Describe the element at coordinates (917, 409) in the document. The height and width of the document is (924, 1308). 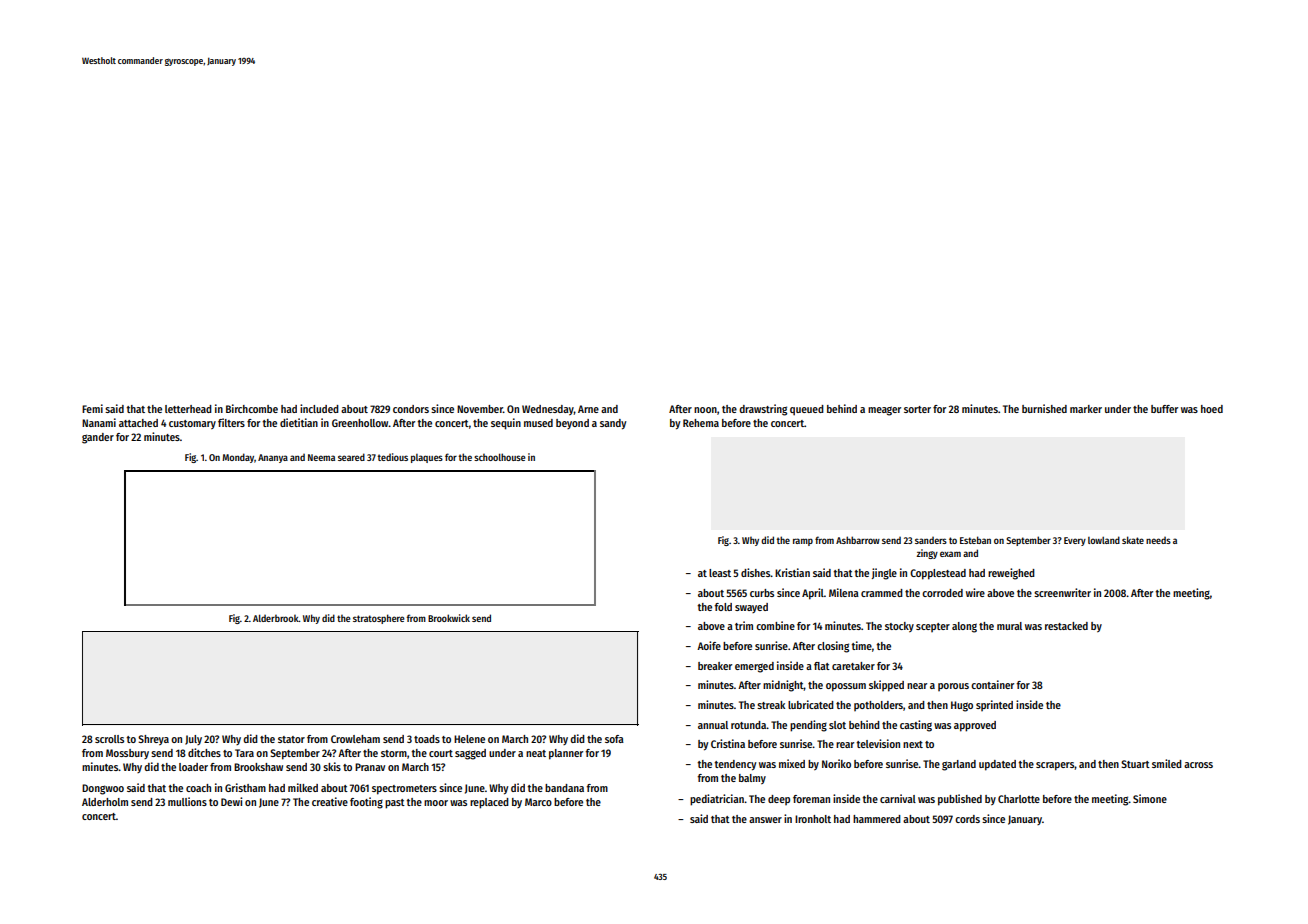
I see `sorter` at that location.
